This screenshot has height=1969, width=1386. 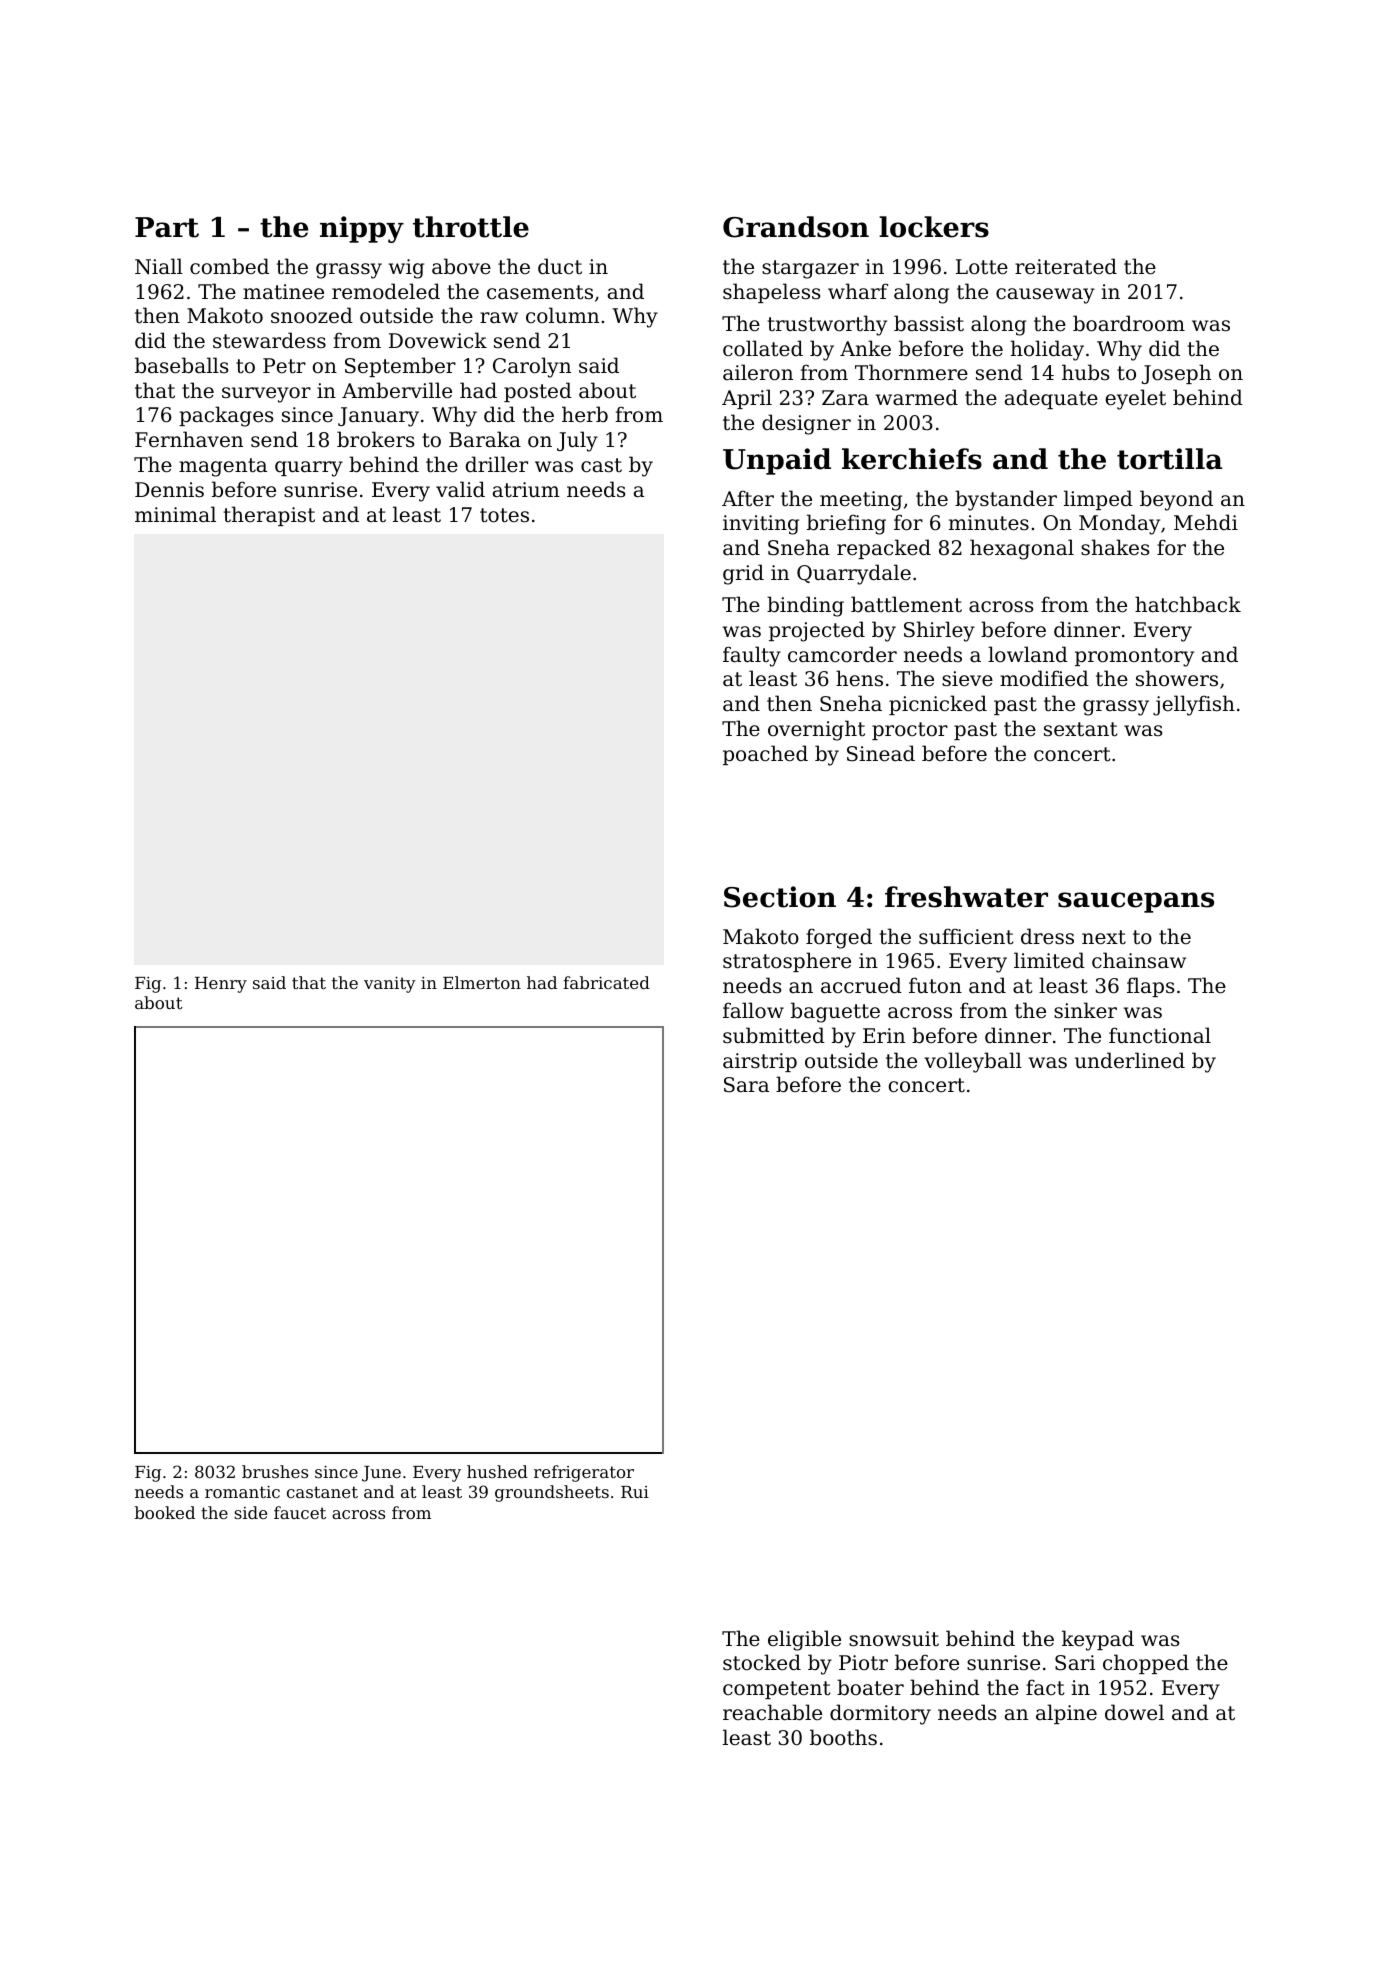 I want to click on lockers, so click(x=934, y=227).
